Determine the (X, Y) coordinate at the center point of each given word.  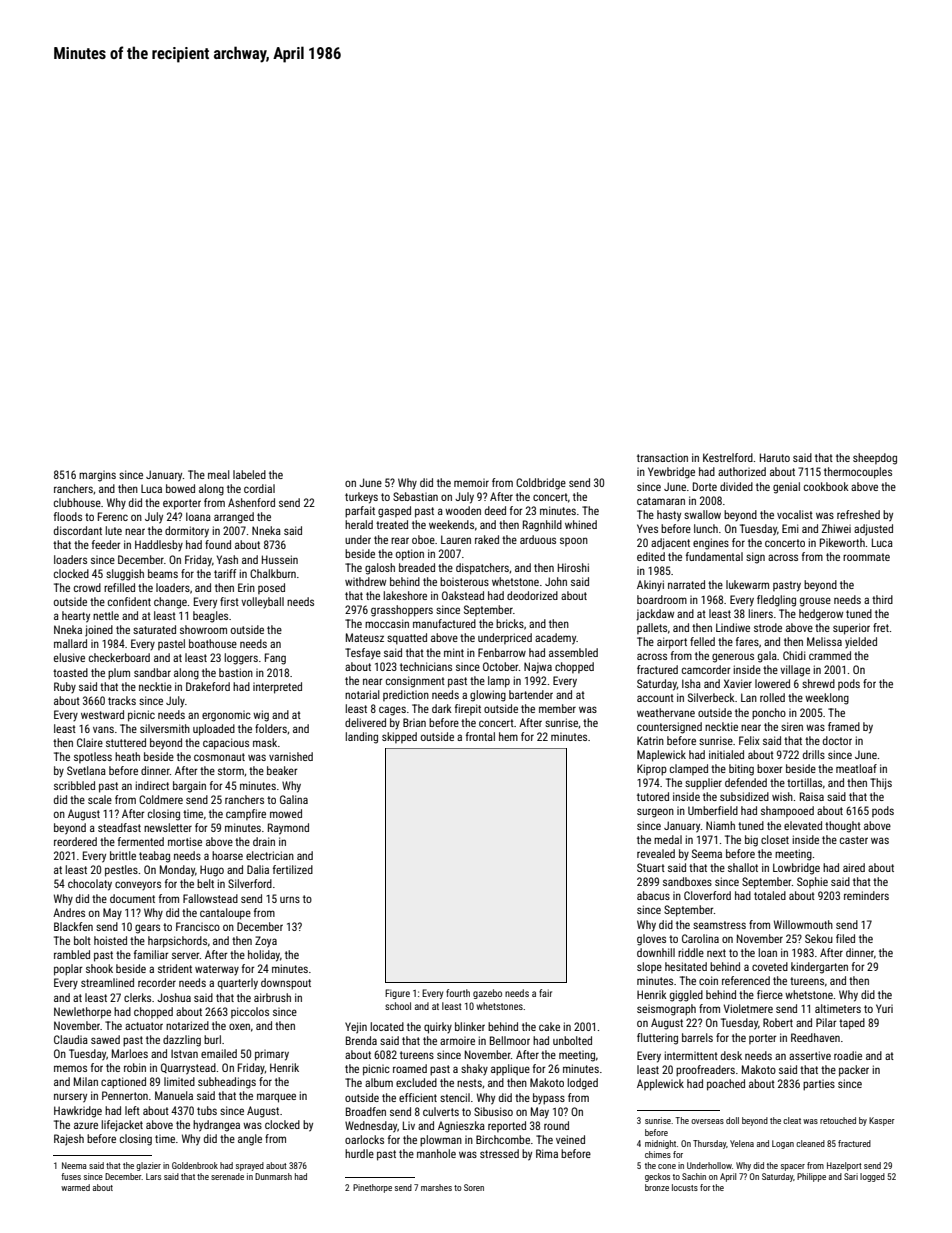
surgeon (655, 813)
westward (102, 714)
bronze (657, 1187)
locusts (685, 1187)
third (882, 599)
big (751, 841)
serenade (227, 1176)
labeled (249, 474)
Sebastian (415, 496)
